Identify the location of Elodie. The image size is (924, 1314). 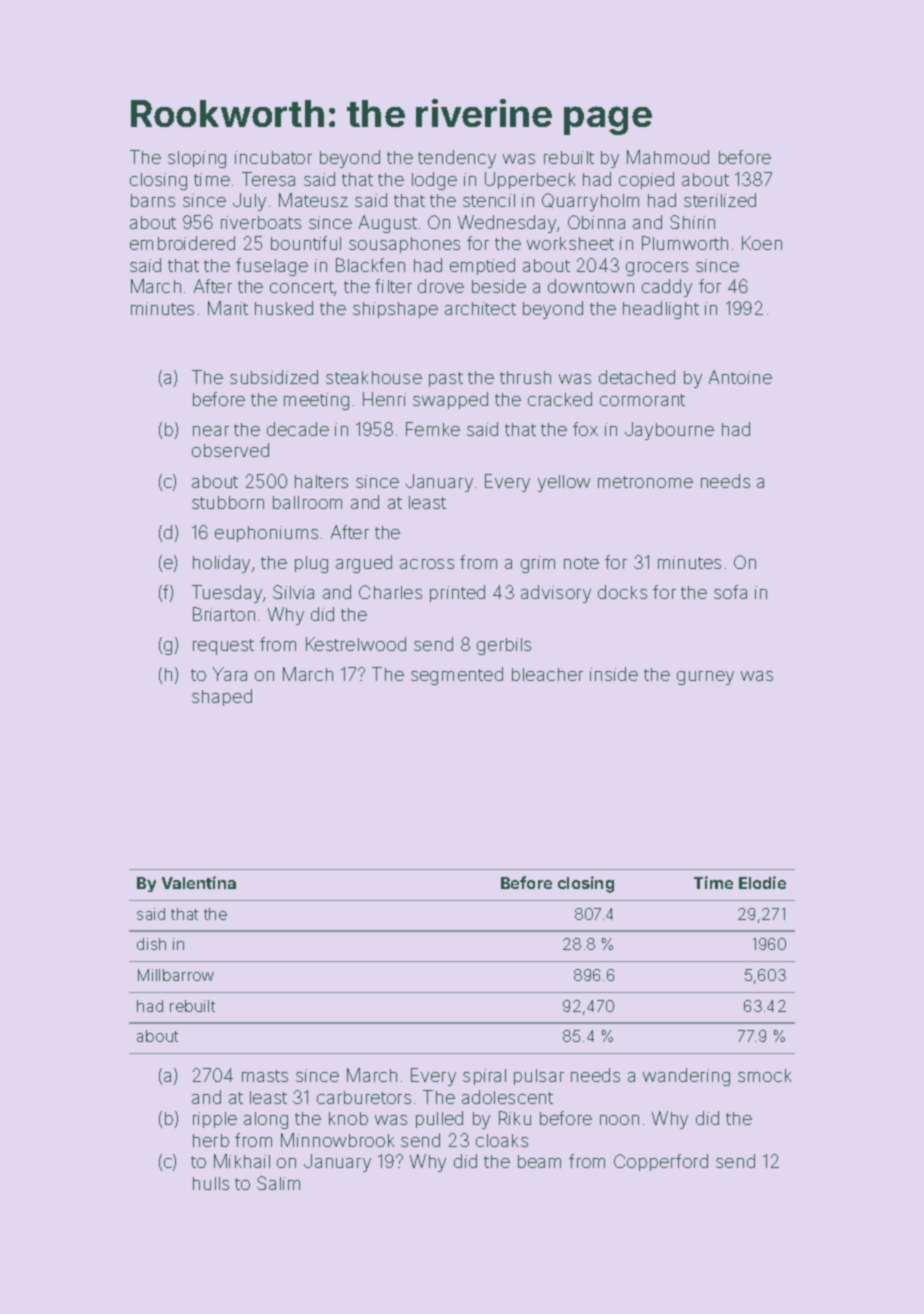
(762, 882).
